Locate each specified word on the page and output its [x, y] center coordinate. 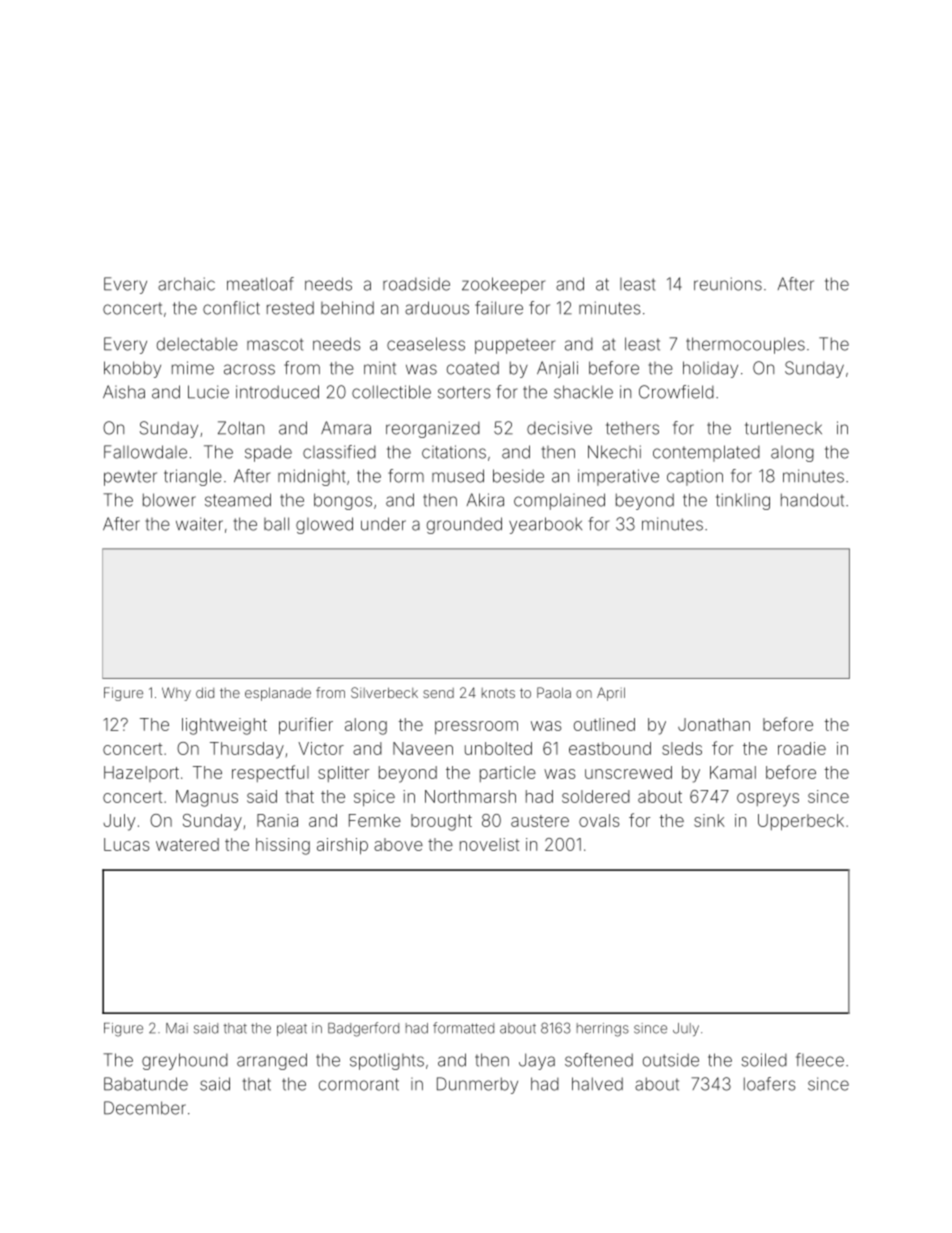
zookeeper [503, 285]
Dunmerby [477, 1085]
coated [473, 368]
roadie [802, 748]
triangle [193, 477]
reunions [728, 284]
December [145, 1108]
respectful [270, 773]
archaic [186, 284]
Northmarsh [470, 796]
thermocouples [745, 345]
